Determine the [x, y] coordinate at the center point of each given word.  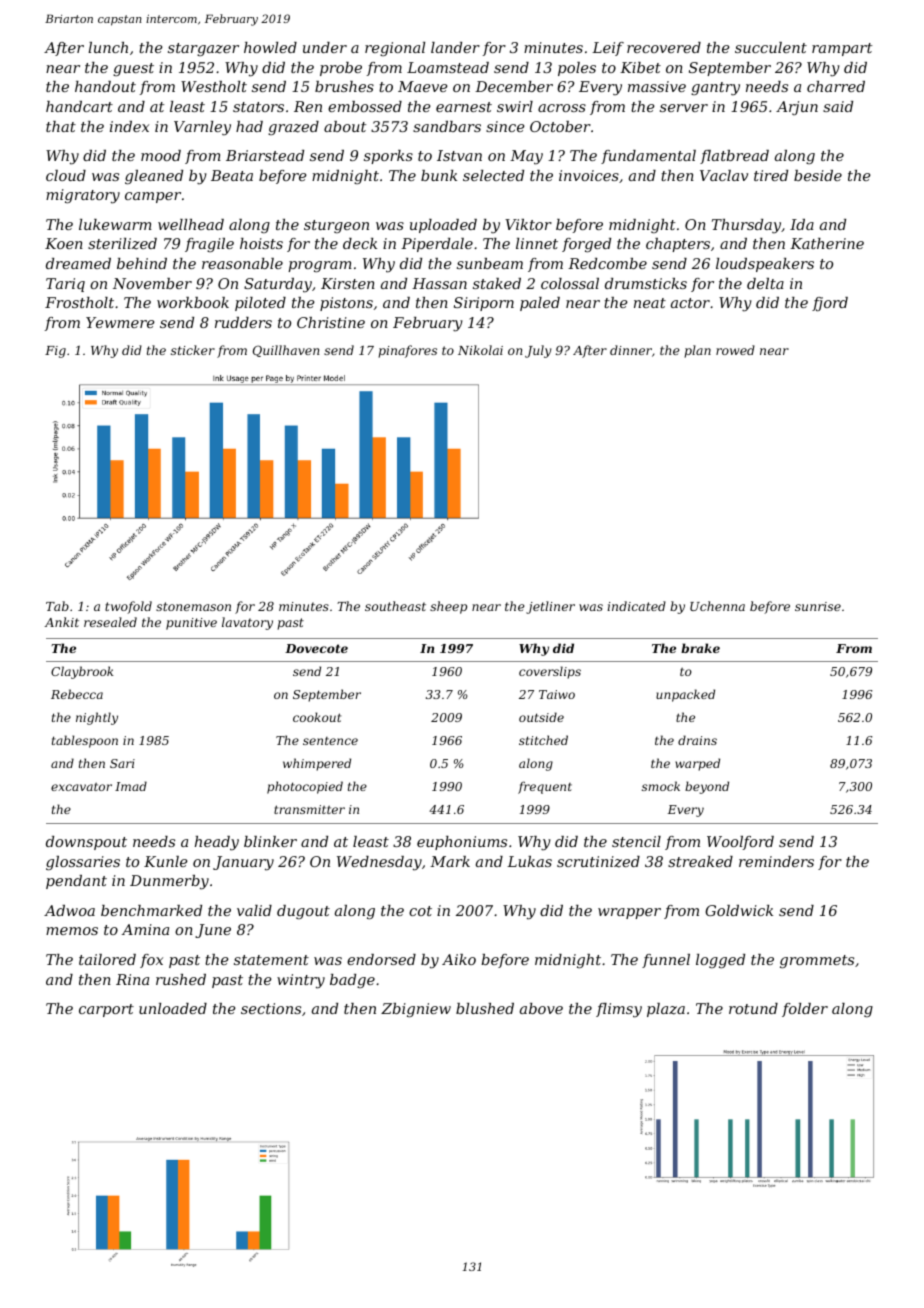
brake [700, 648]
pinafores [408, 351]
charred [836, 86]
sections [271, 1008]
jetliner [550, 607]
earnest [464, 107]
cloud [66, 175]
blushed [485, 1008]
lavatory [247, 623]
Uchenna [717, 606]
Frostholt [79, 302]
